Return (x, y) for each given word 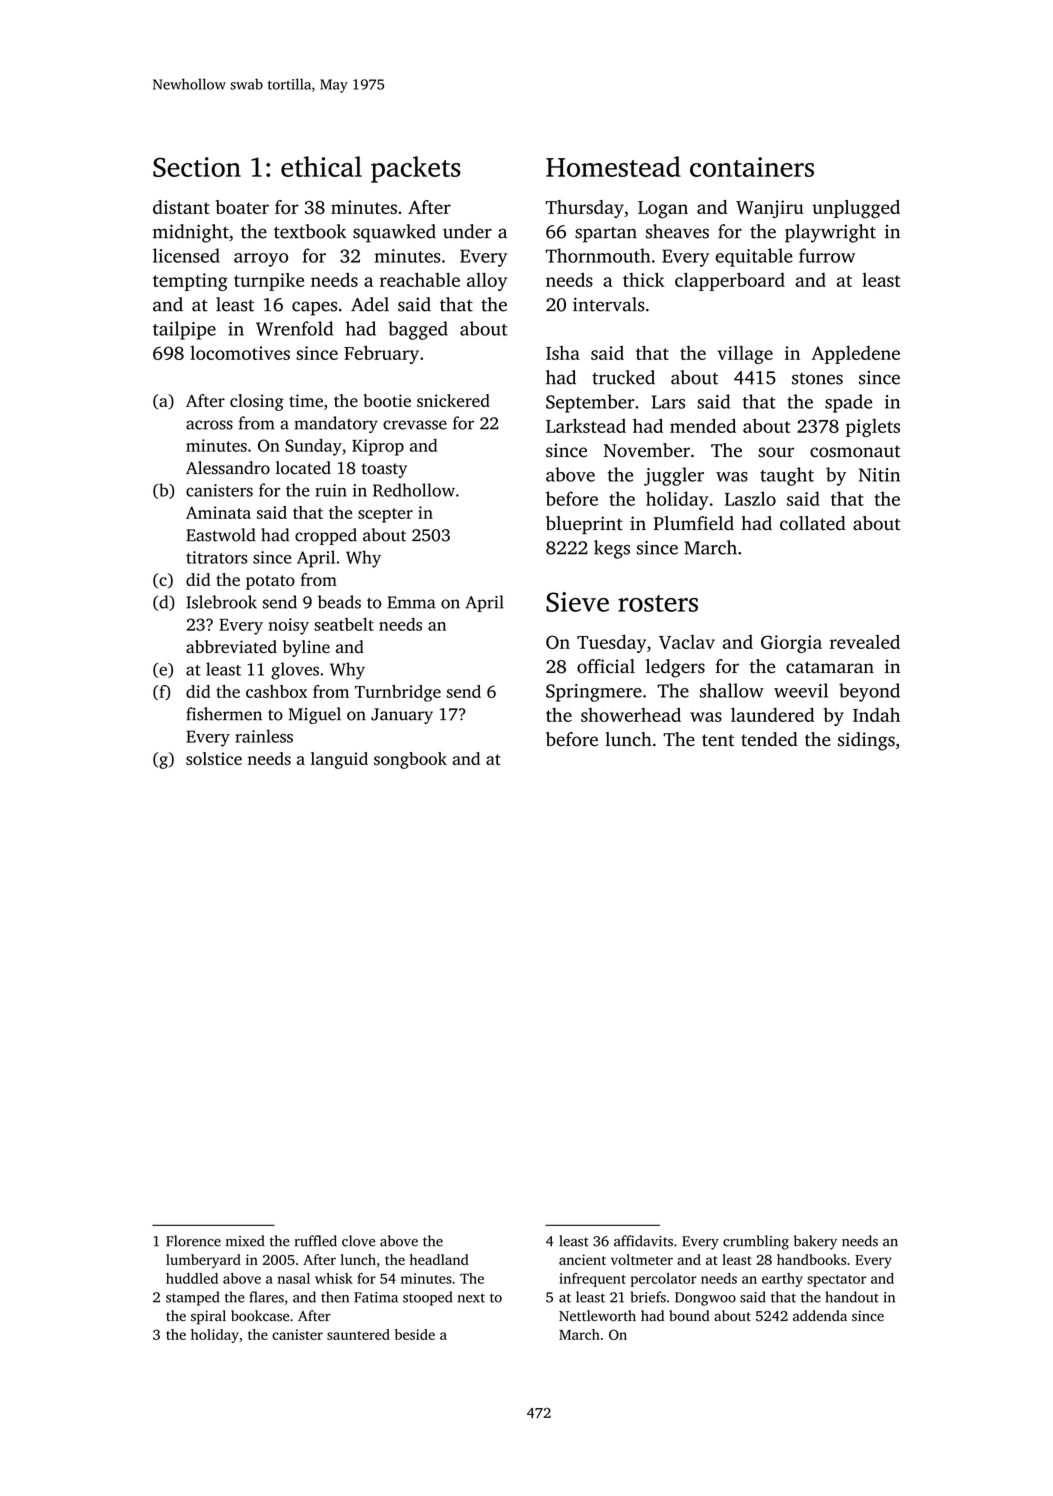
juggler (674, 476)
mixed (245, 1241)
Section (197, 167)
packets (416, 169)
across (209, 425)
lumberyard (203, 1261)
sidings (866, 741)
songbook (410, 760)
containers (752, 167)
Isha (563, 353)
